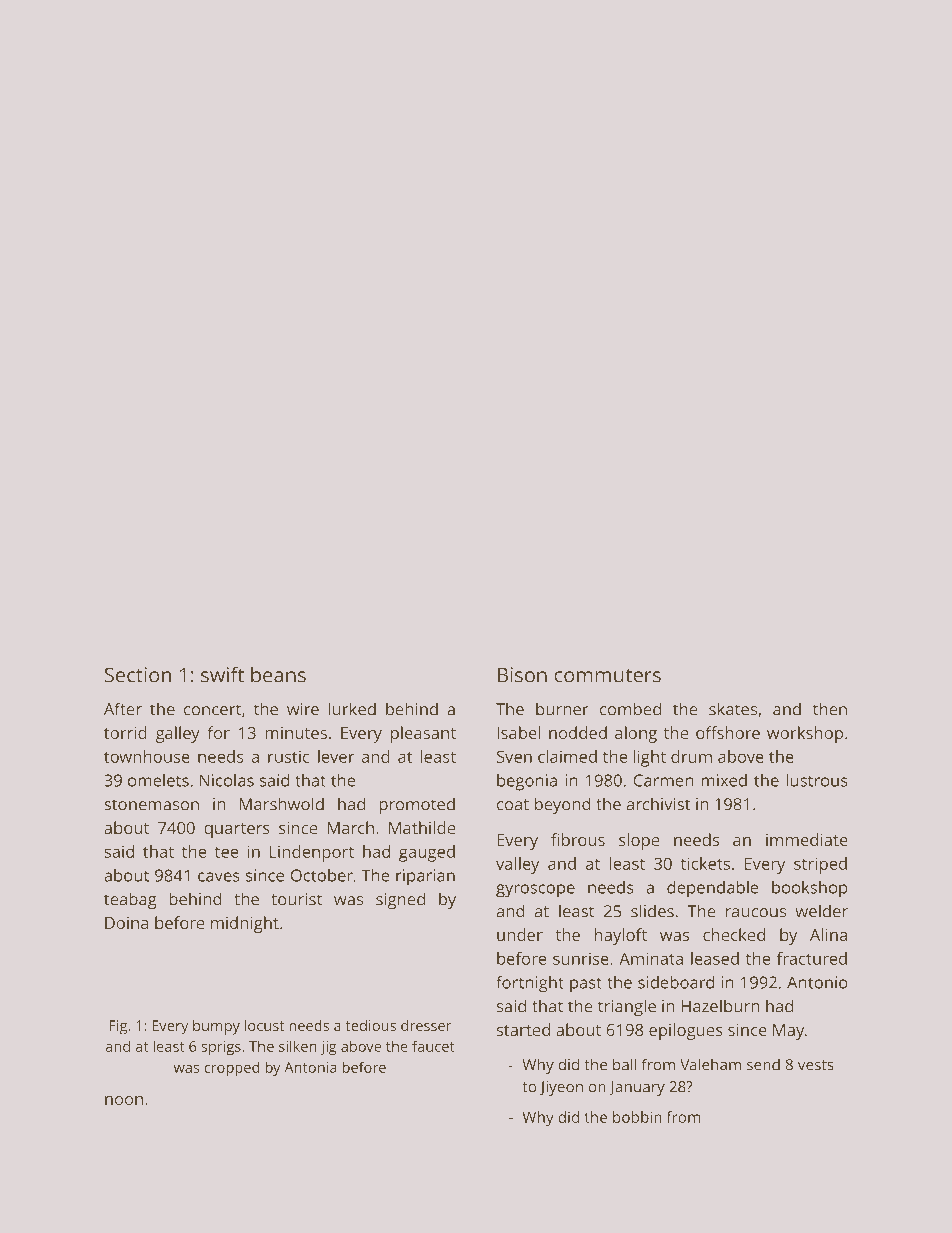 Image resolution: width=952 pixels, height=1233 pixels. I want to click on bobbin, so click(637, 1117).
